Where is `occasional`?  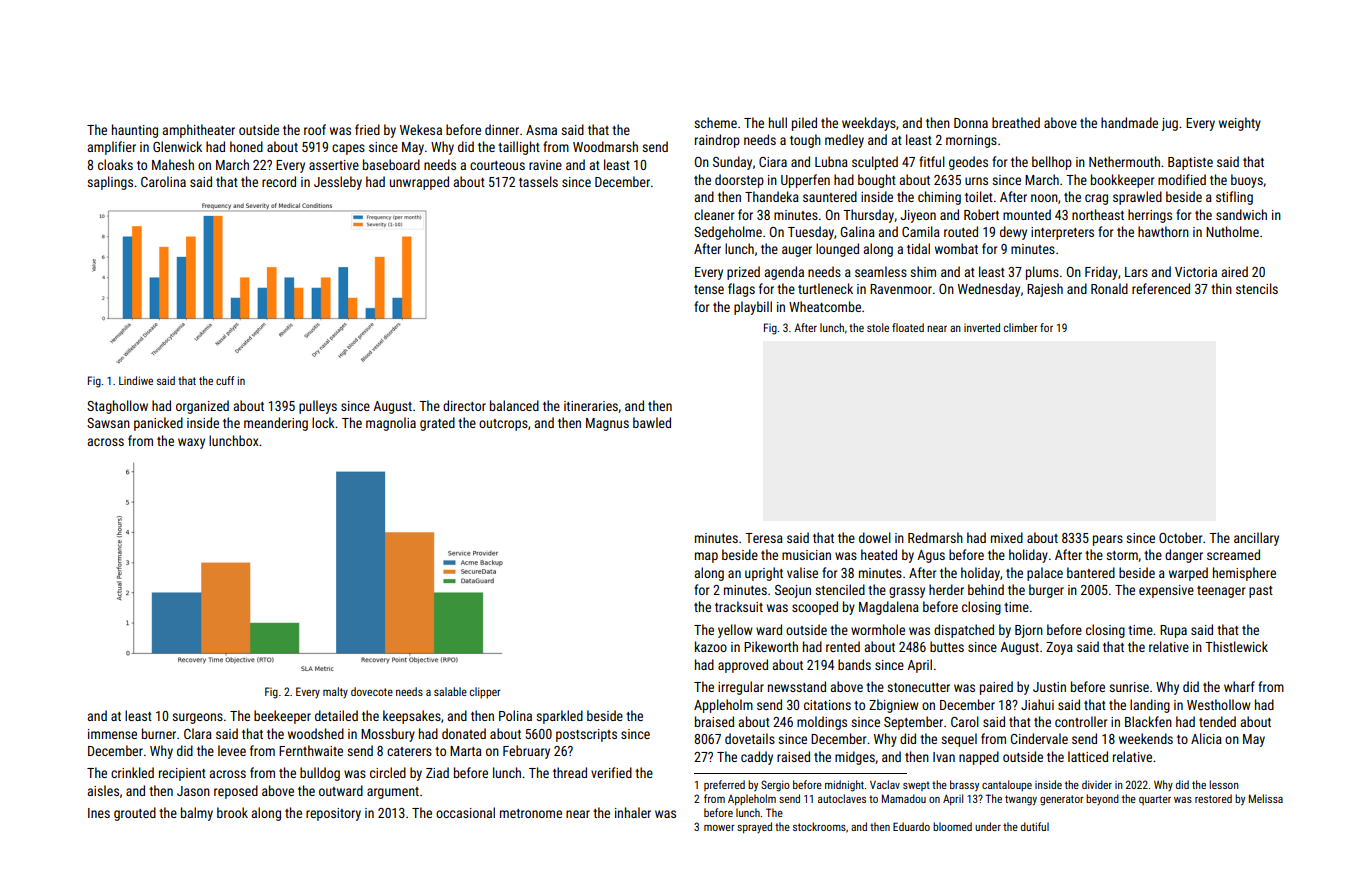 occasional is located at coordinates (465, 812).
